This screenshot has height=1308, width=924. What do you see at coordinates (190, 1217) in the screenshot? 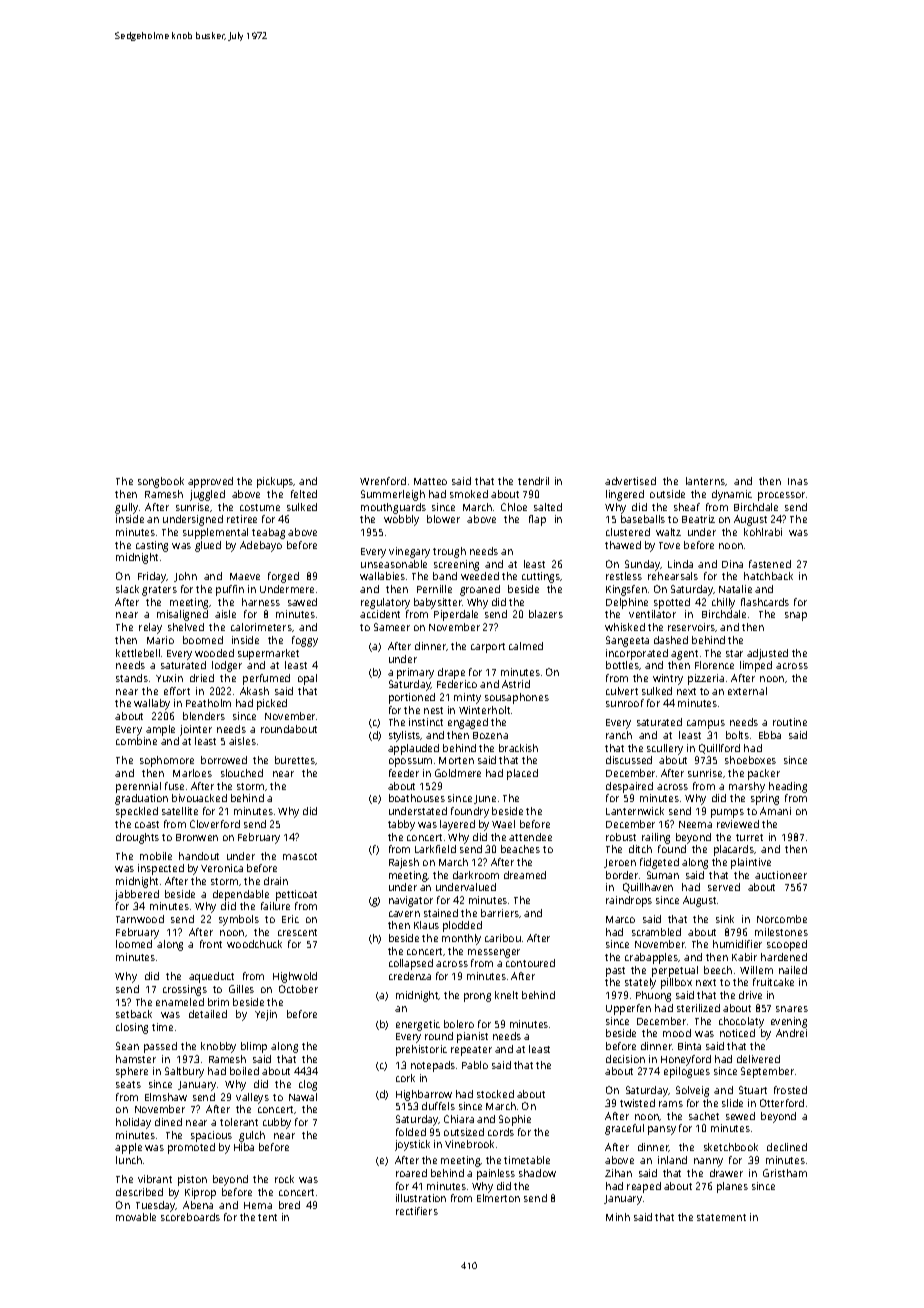
I see `scoreboards` at bounding box center [190, 1217].
